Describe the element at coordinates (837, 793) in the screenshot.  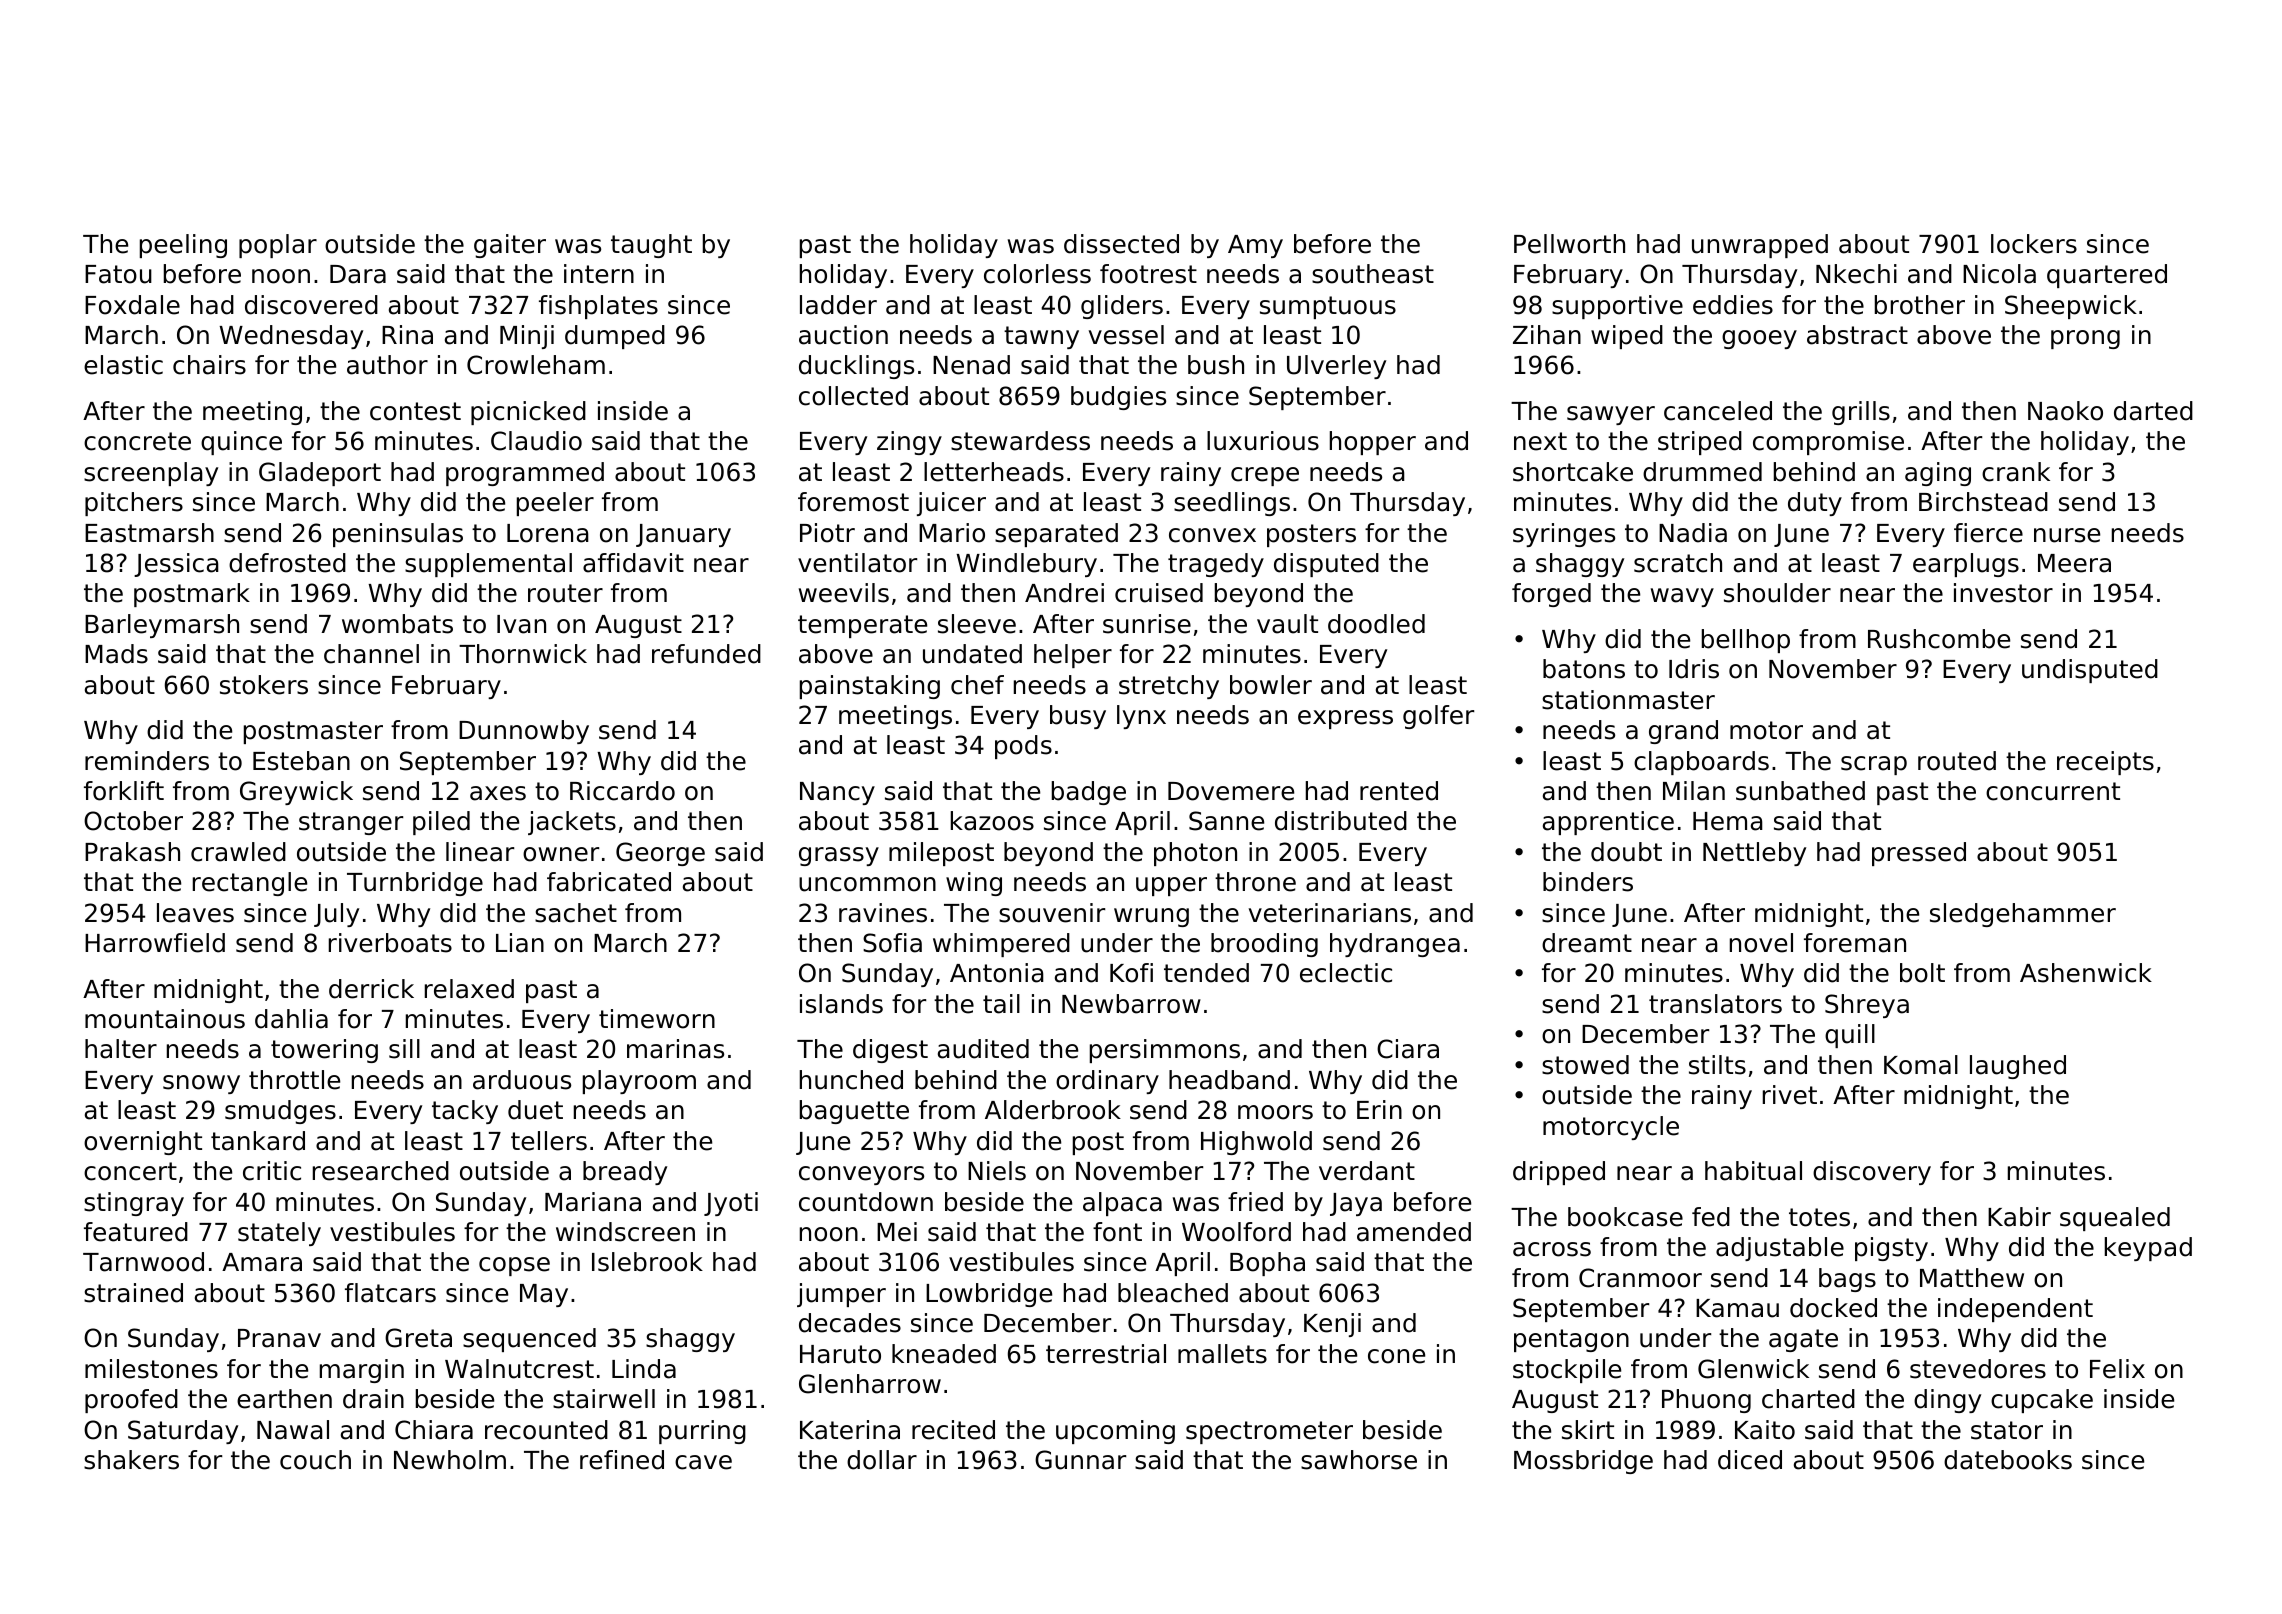
I see `Nancy` at that location.
